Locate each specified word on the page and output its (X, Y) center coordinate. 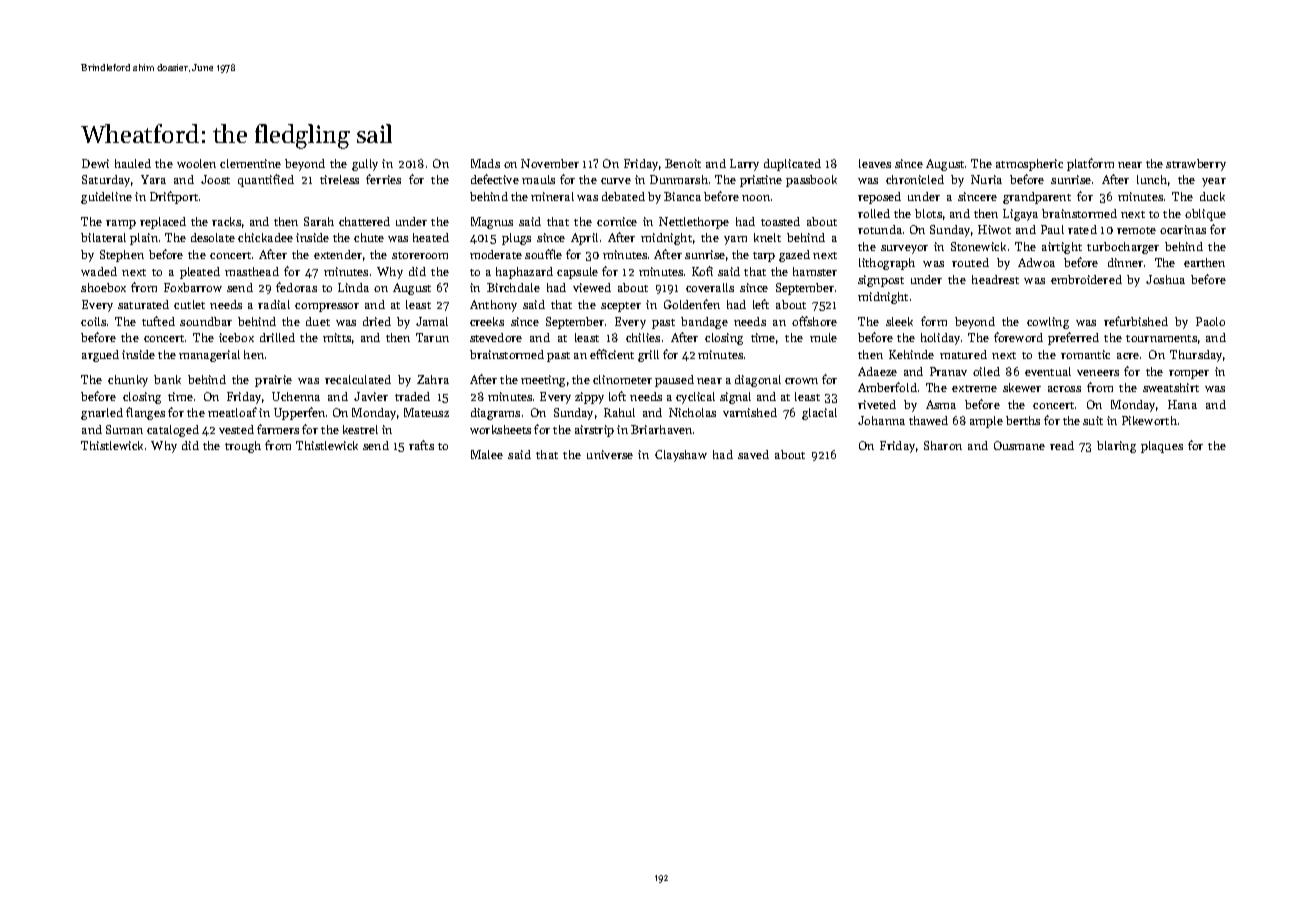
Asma (941, 404)
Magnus (492, 223)
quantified (266, 180)
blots (928, 213)
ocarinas (1183, 229)
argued (100, 356)
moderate (496, 254)
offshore (814, 321)
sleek (899, 321)
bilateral (103, 237)
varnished (750, 412)
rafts (421, 445)
